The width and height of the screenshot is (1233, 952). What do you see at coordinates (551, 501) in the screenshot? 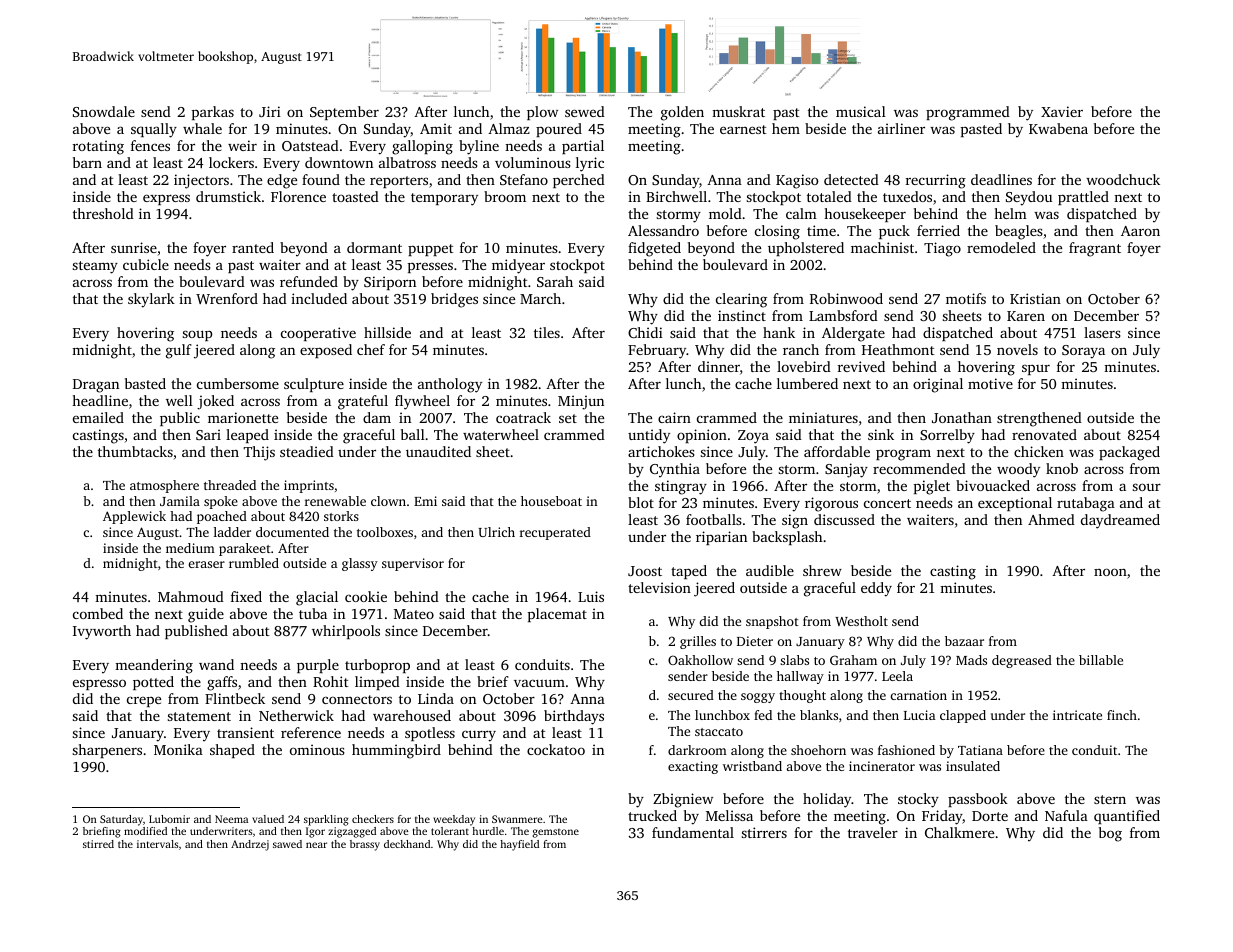
I see `houseboat` at bounding box center [551, 501].
